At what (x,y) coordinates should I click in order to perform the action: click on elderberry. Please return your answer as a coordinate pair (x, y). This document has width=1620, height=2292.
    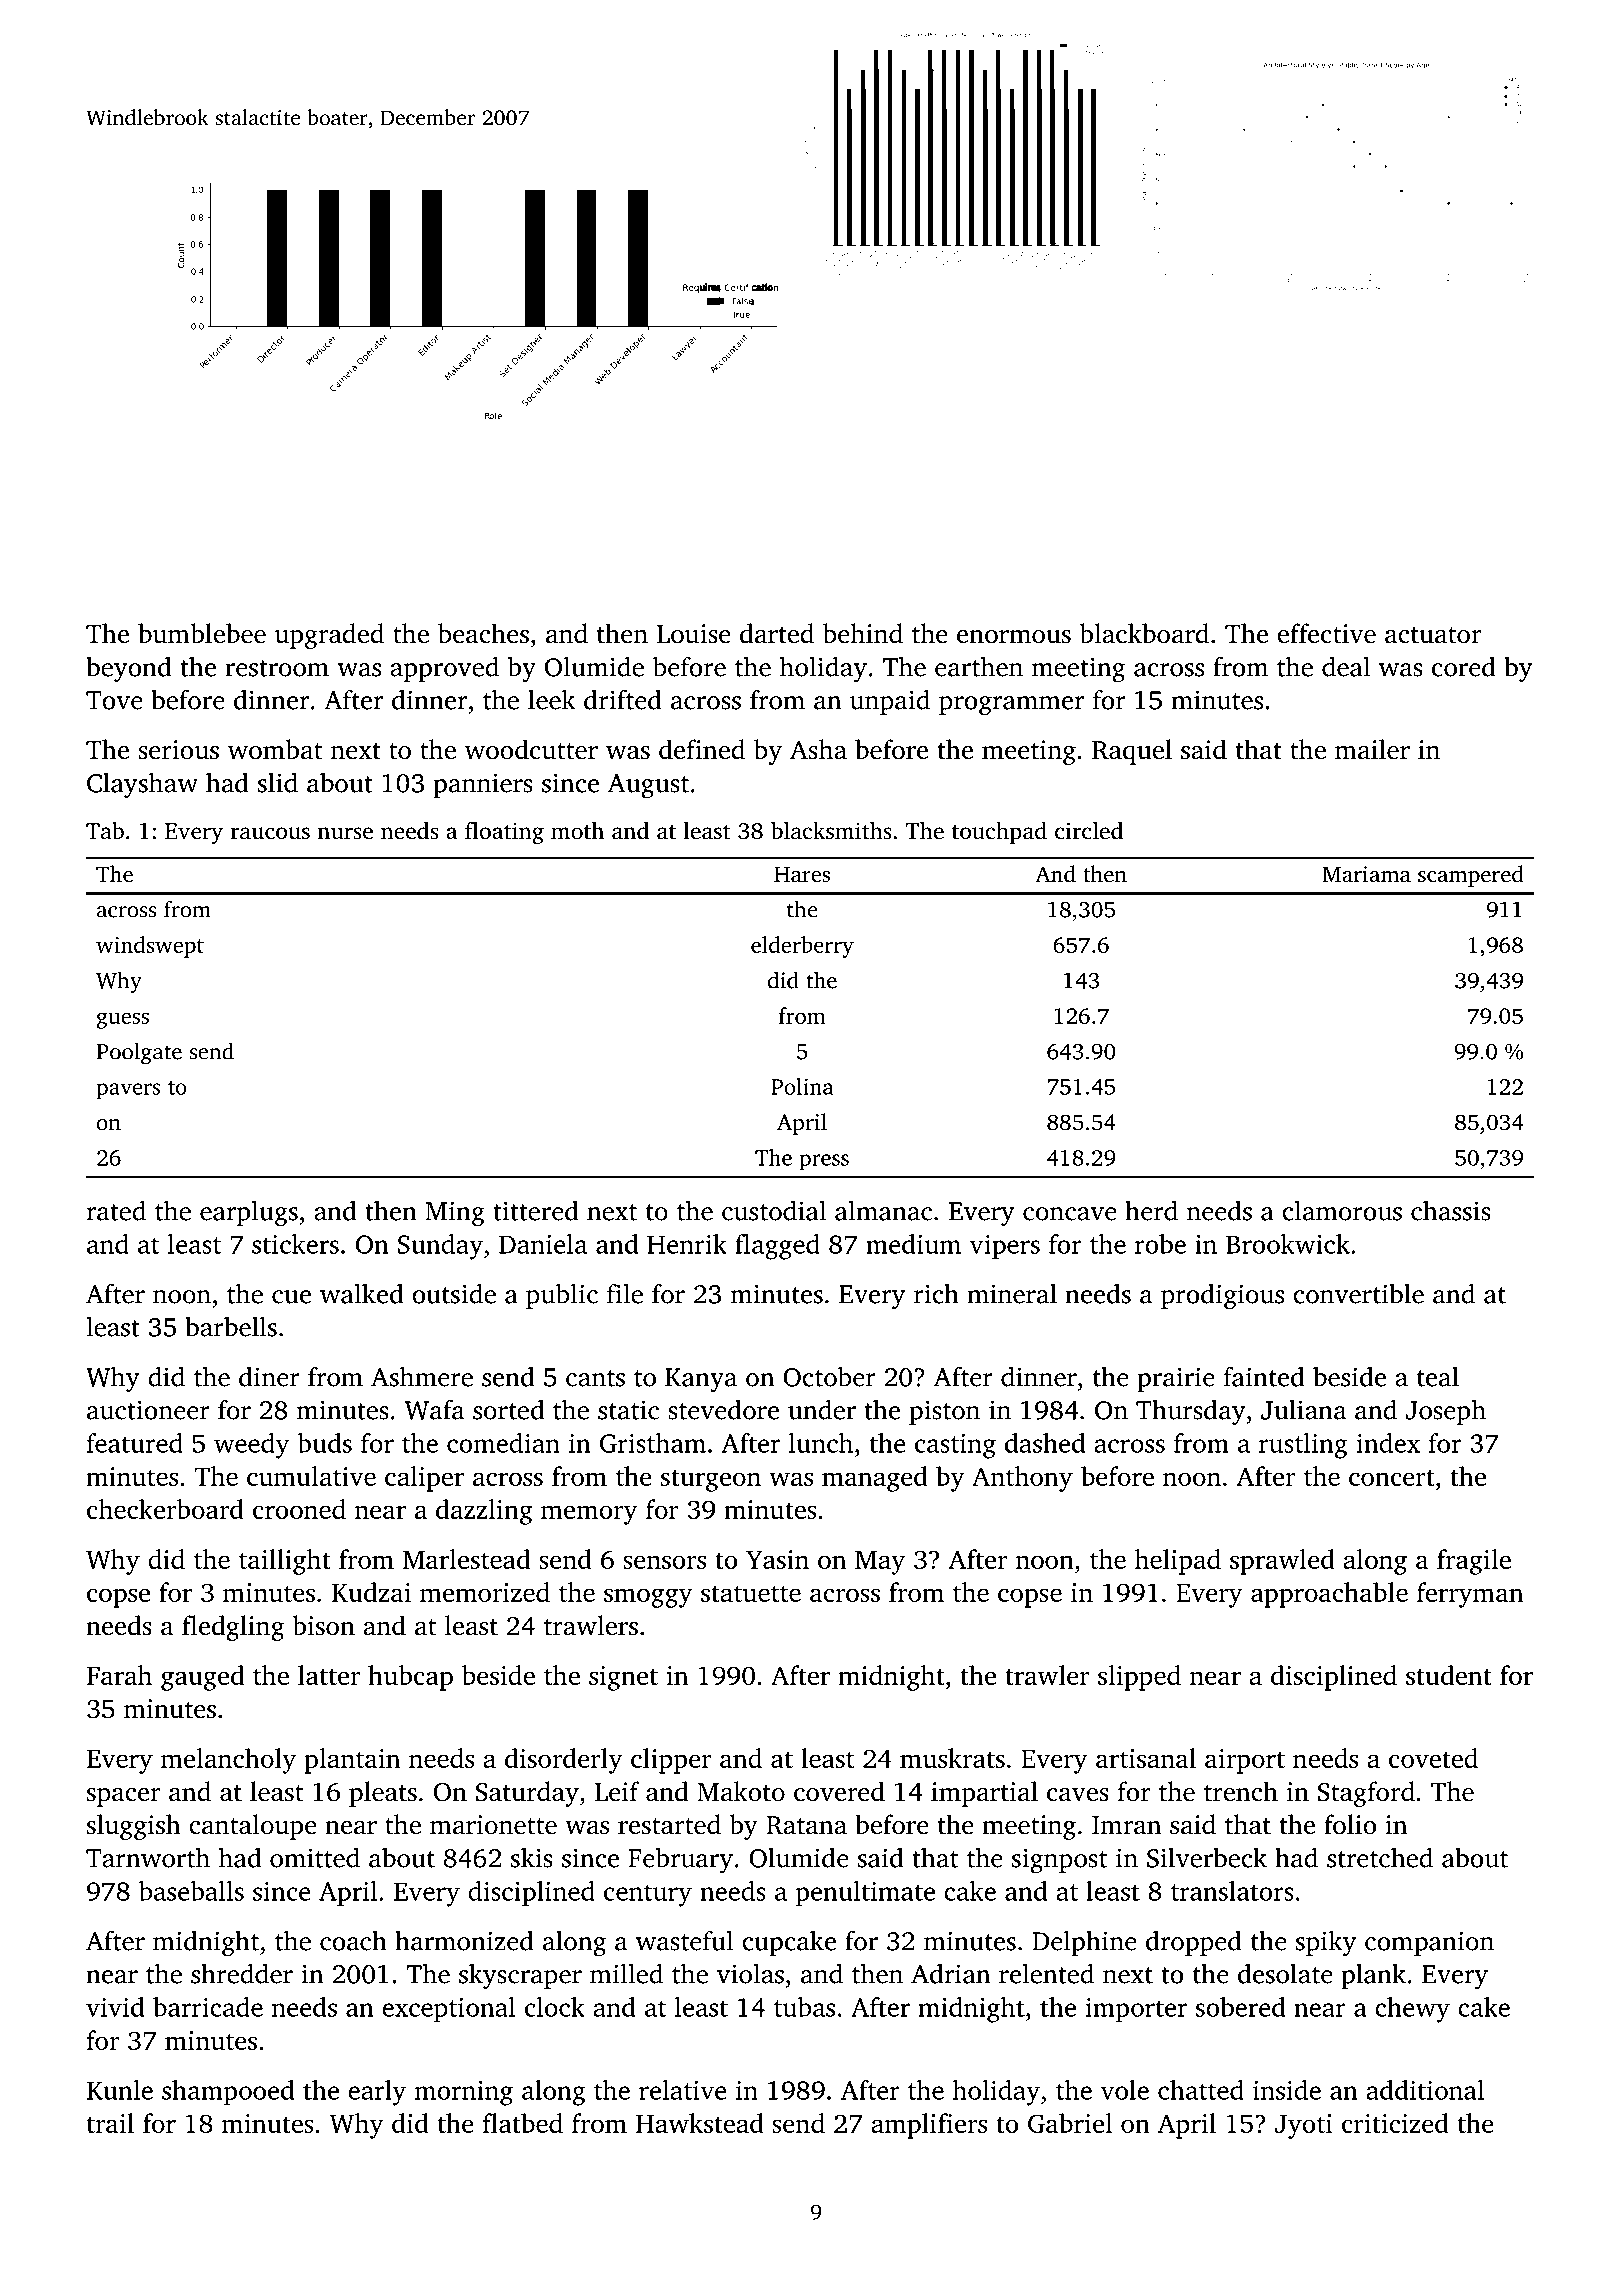
    Looking at the image, I should click on (802, 947).
